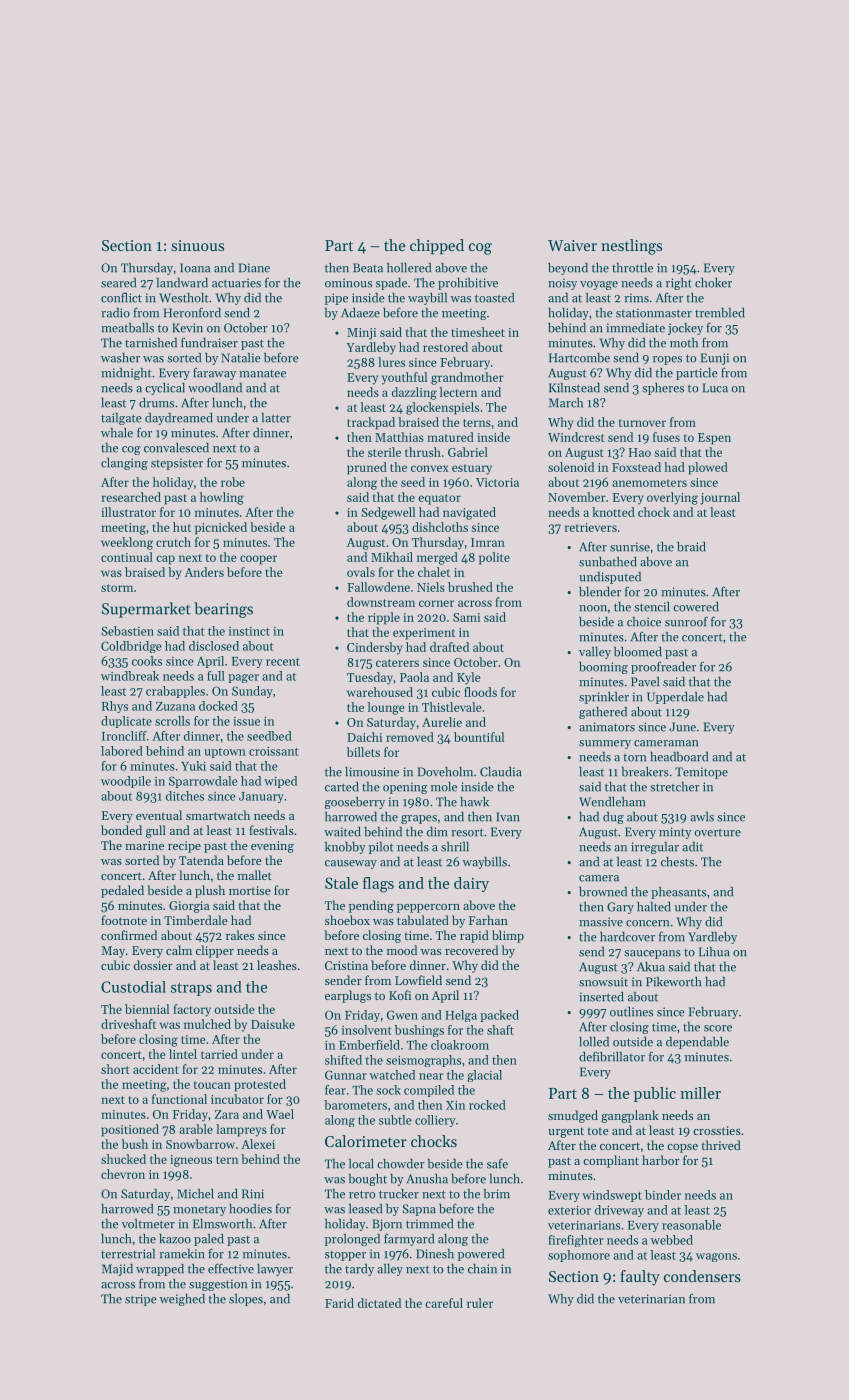 This image has height=1400, width=849. Describe the element at coordinates (141, 1300) in the image. I see `stripe` at that location.
